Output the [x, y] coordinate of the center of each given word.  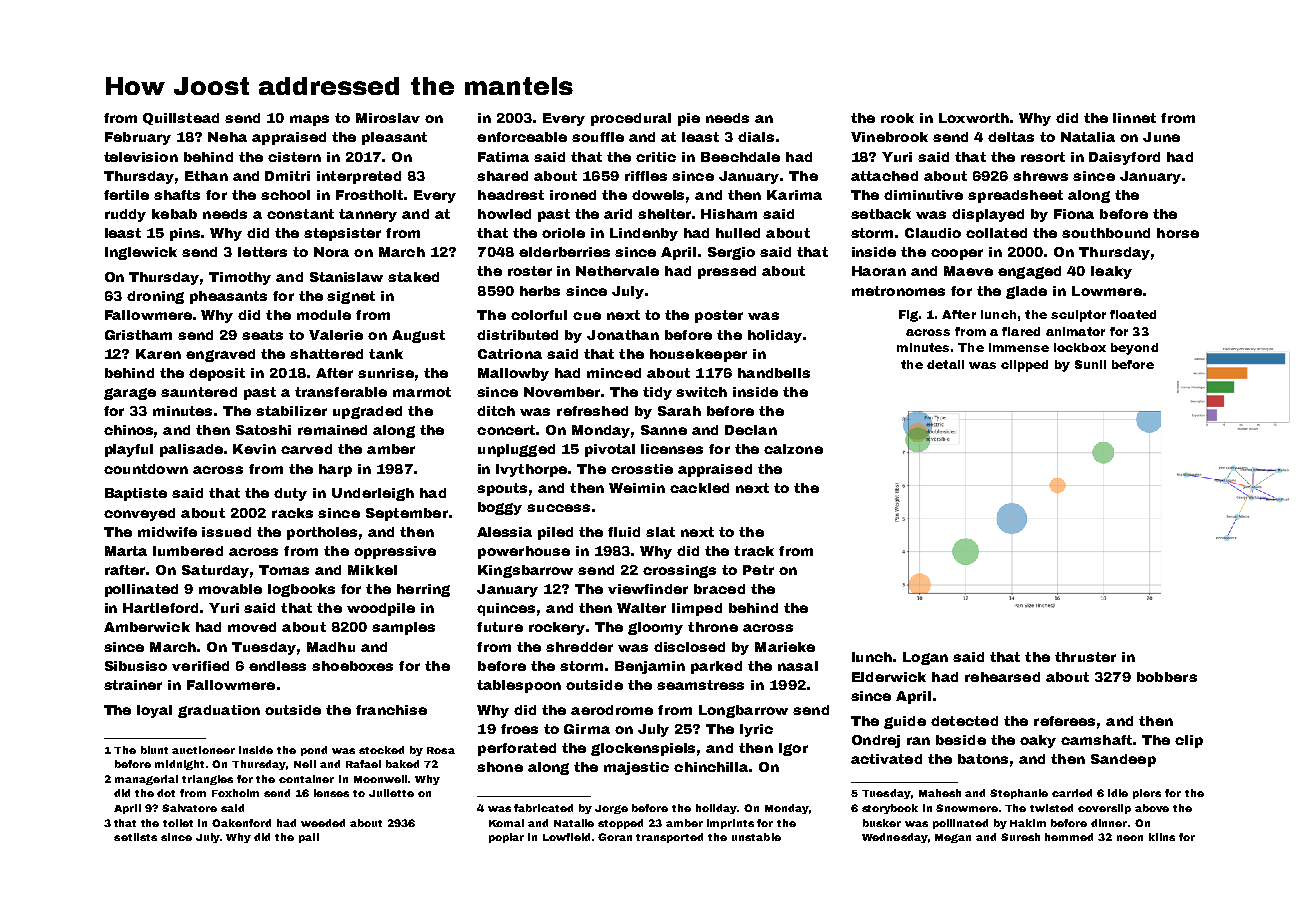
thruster [1085, 657]
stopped [620, 824]
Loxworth [974, 118]
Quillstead [181, 119]
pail [309, 838]
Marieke [785, 647]
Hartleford [160, 608]
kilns [1162, 837]
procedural [631, 119]
